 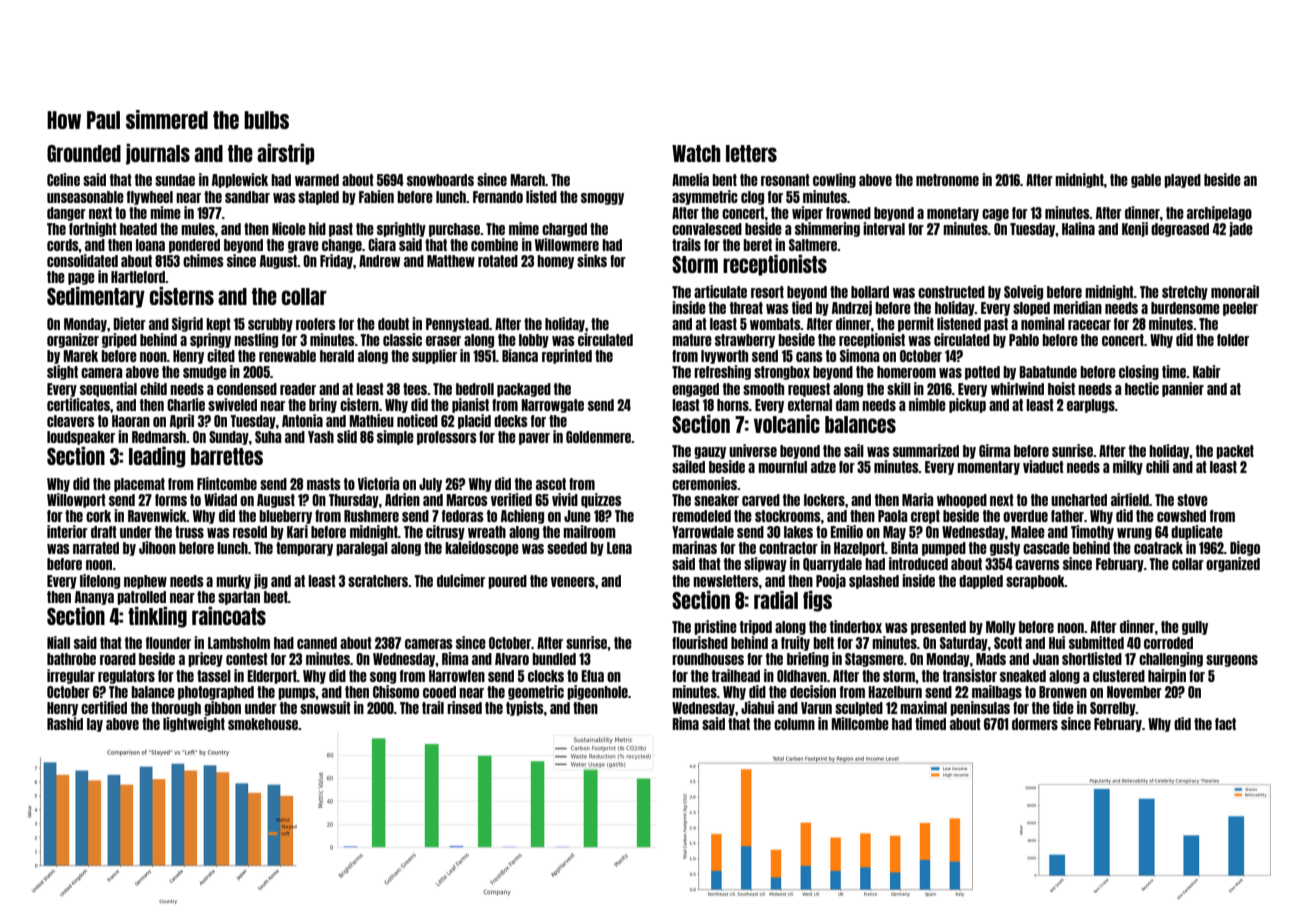 I want to click on folder, so click(x=1233, y=340).
